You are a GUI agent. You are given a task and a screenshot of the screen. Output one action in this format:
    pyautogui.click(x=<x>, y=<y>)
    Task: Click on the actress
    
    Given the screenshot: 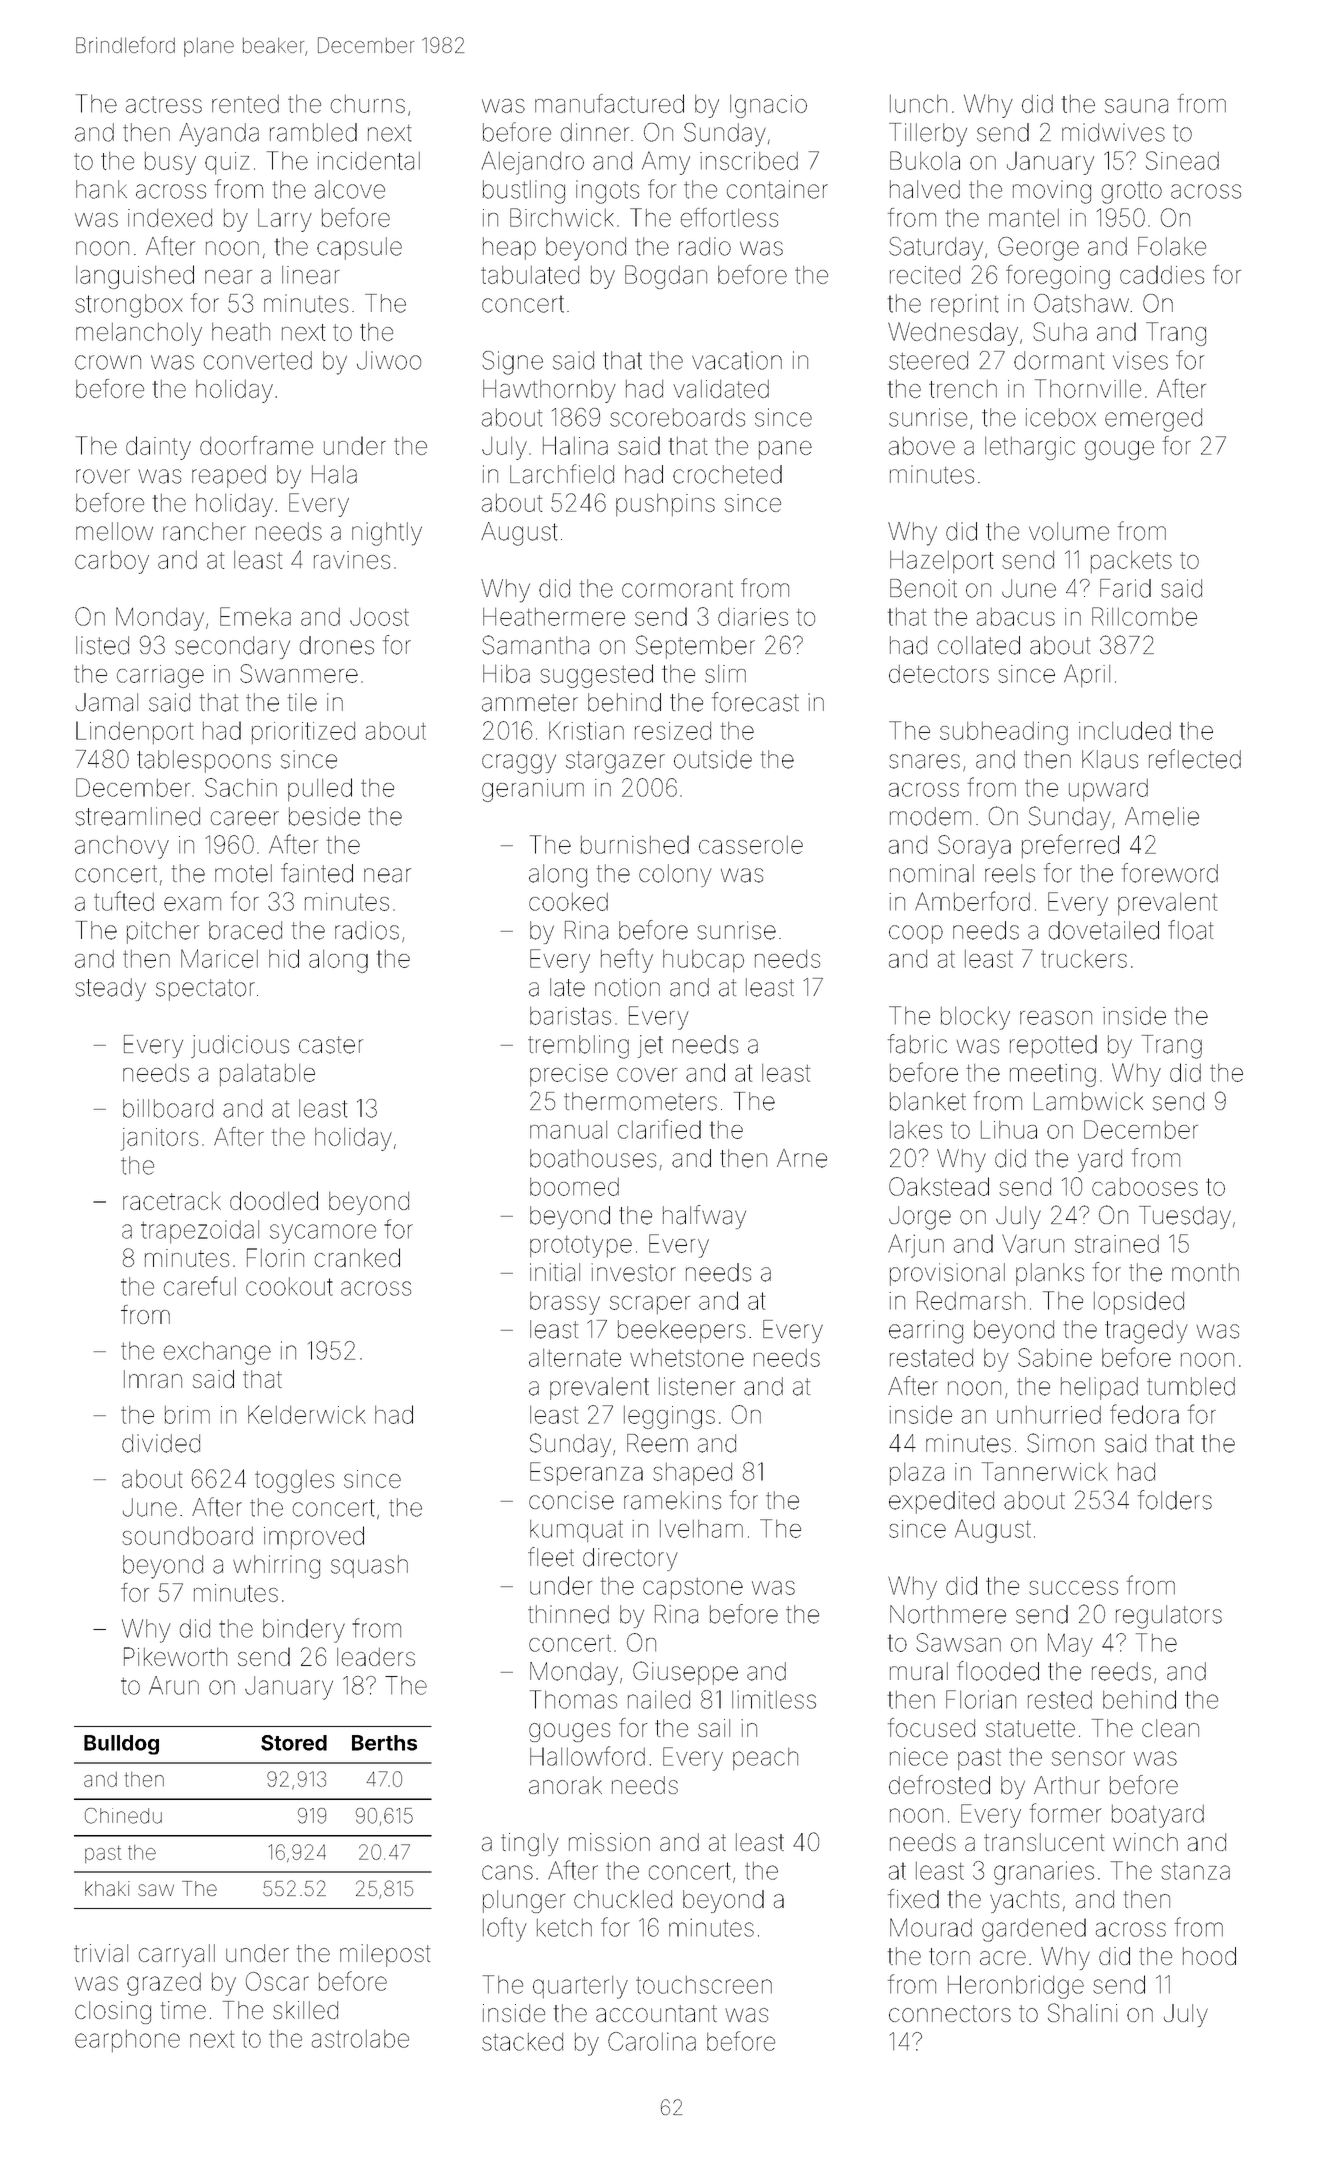 What is the action you would take?
    pyautogui.click(x=164, y=104)
